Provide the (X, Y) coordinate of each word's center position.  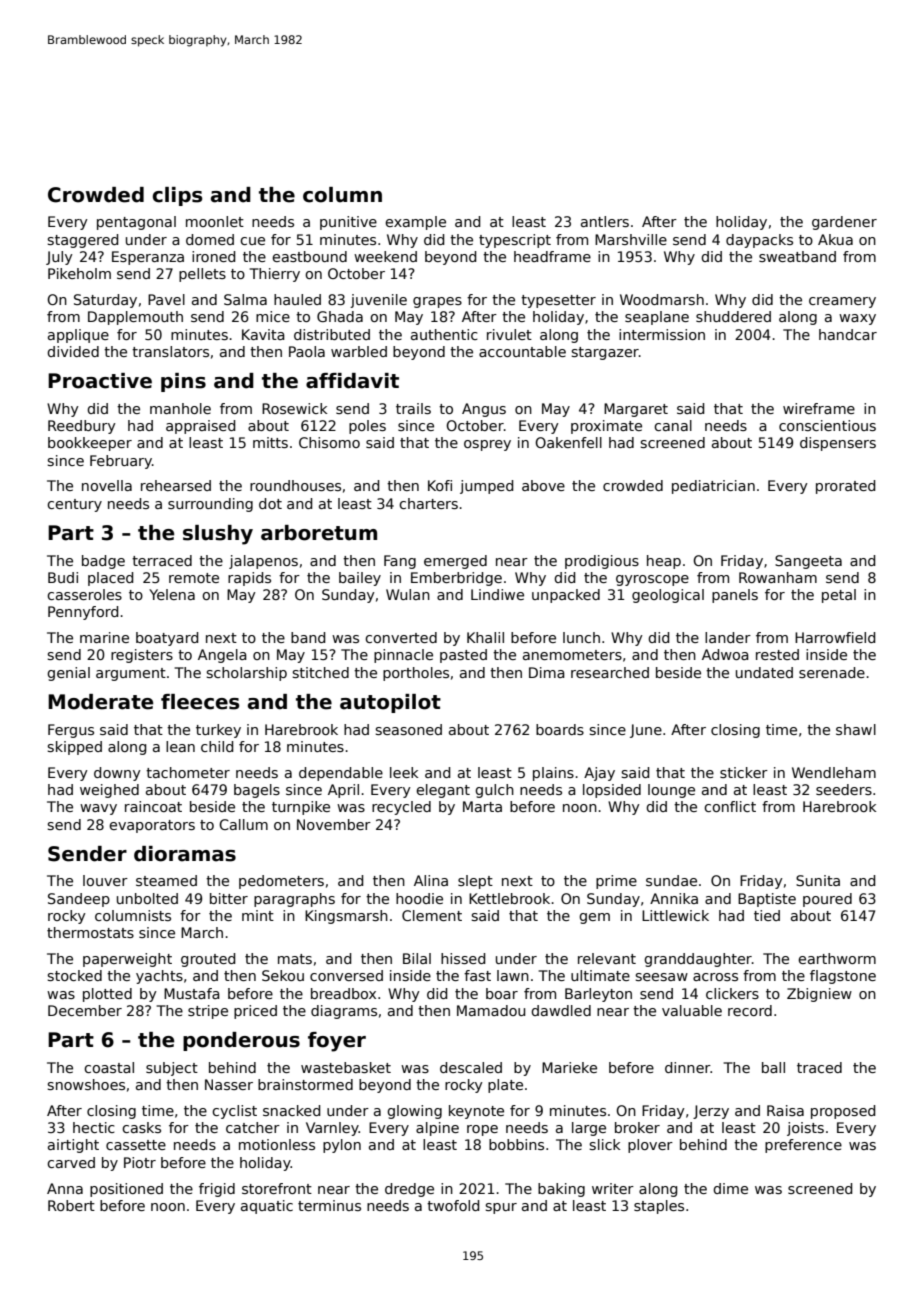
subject (172, 1069)
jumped (486, 487)
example (415, 223)
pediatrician (713, 487)
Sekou (283, 975)
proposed (843, 1112)
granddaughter (698, 960)
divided (73, 351)
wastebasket (346, 1067)
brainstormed (305, 1084)
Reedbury (82, 427)
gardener (844, 223)
